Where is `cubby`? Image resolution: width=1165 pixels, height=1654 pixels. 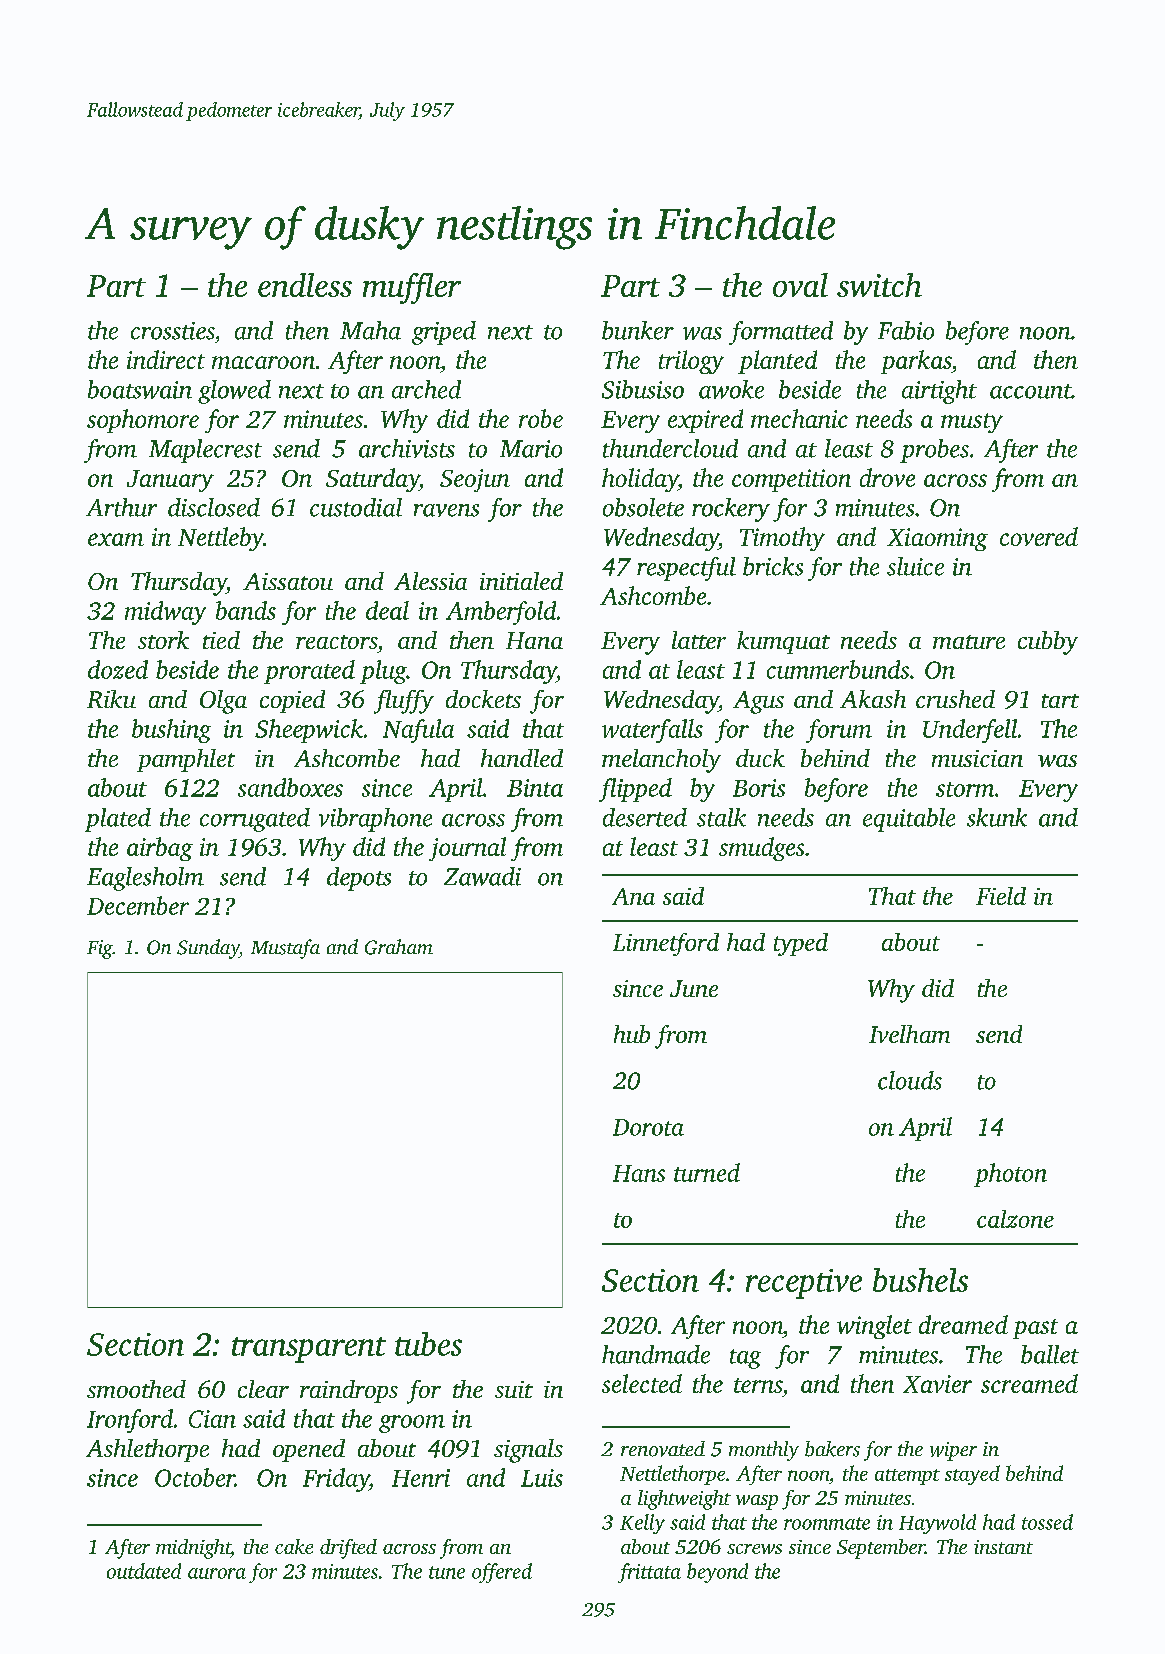 cubby is located at coordinates (1048, 643).
